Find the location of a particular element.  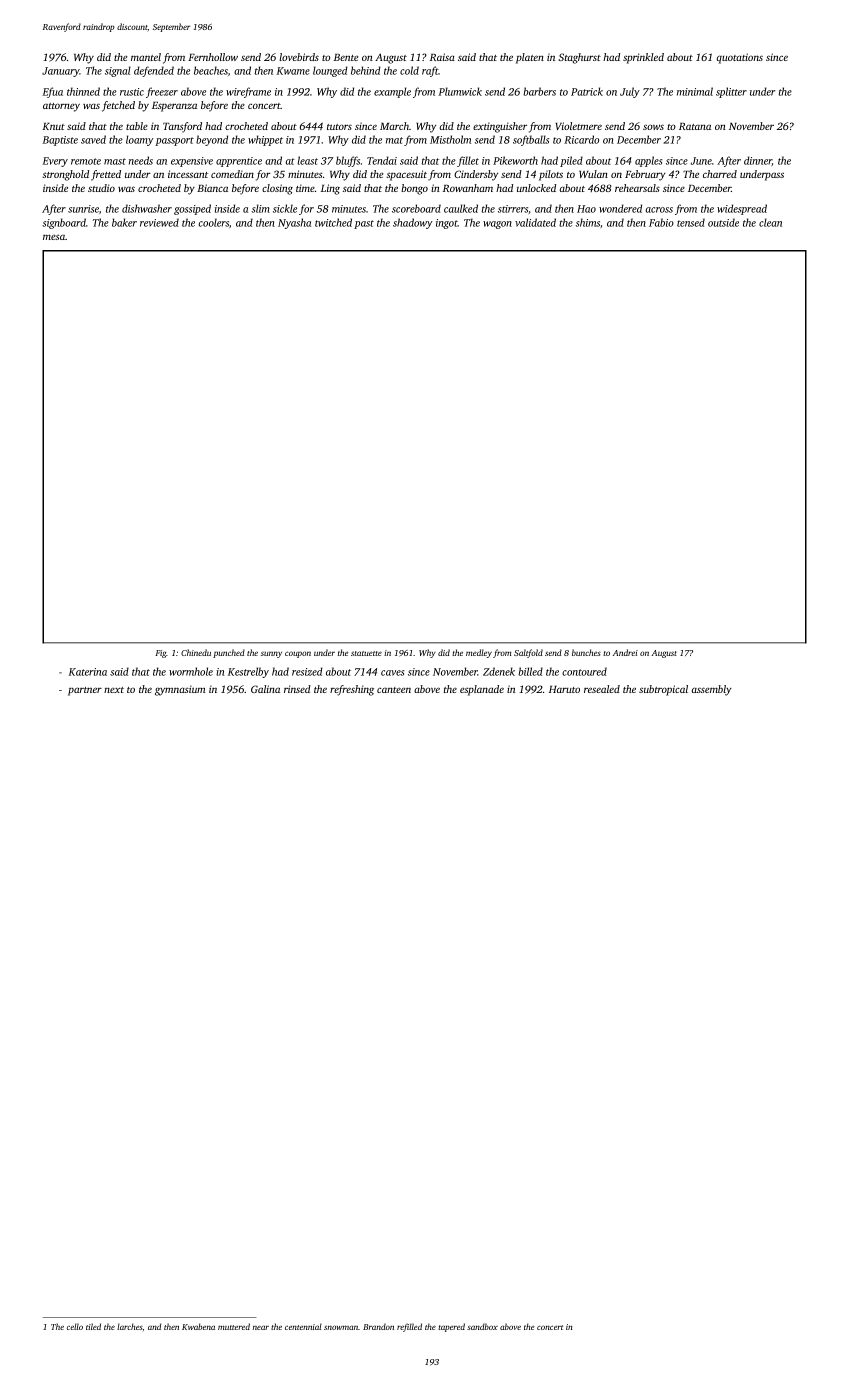

caves is located at coordinates (393, 673).
